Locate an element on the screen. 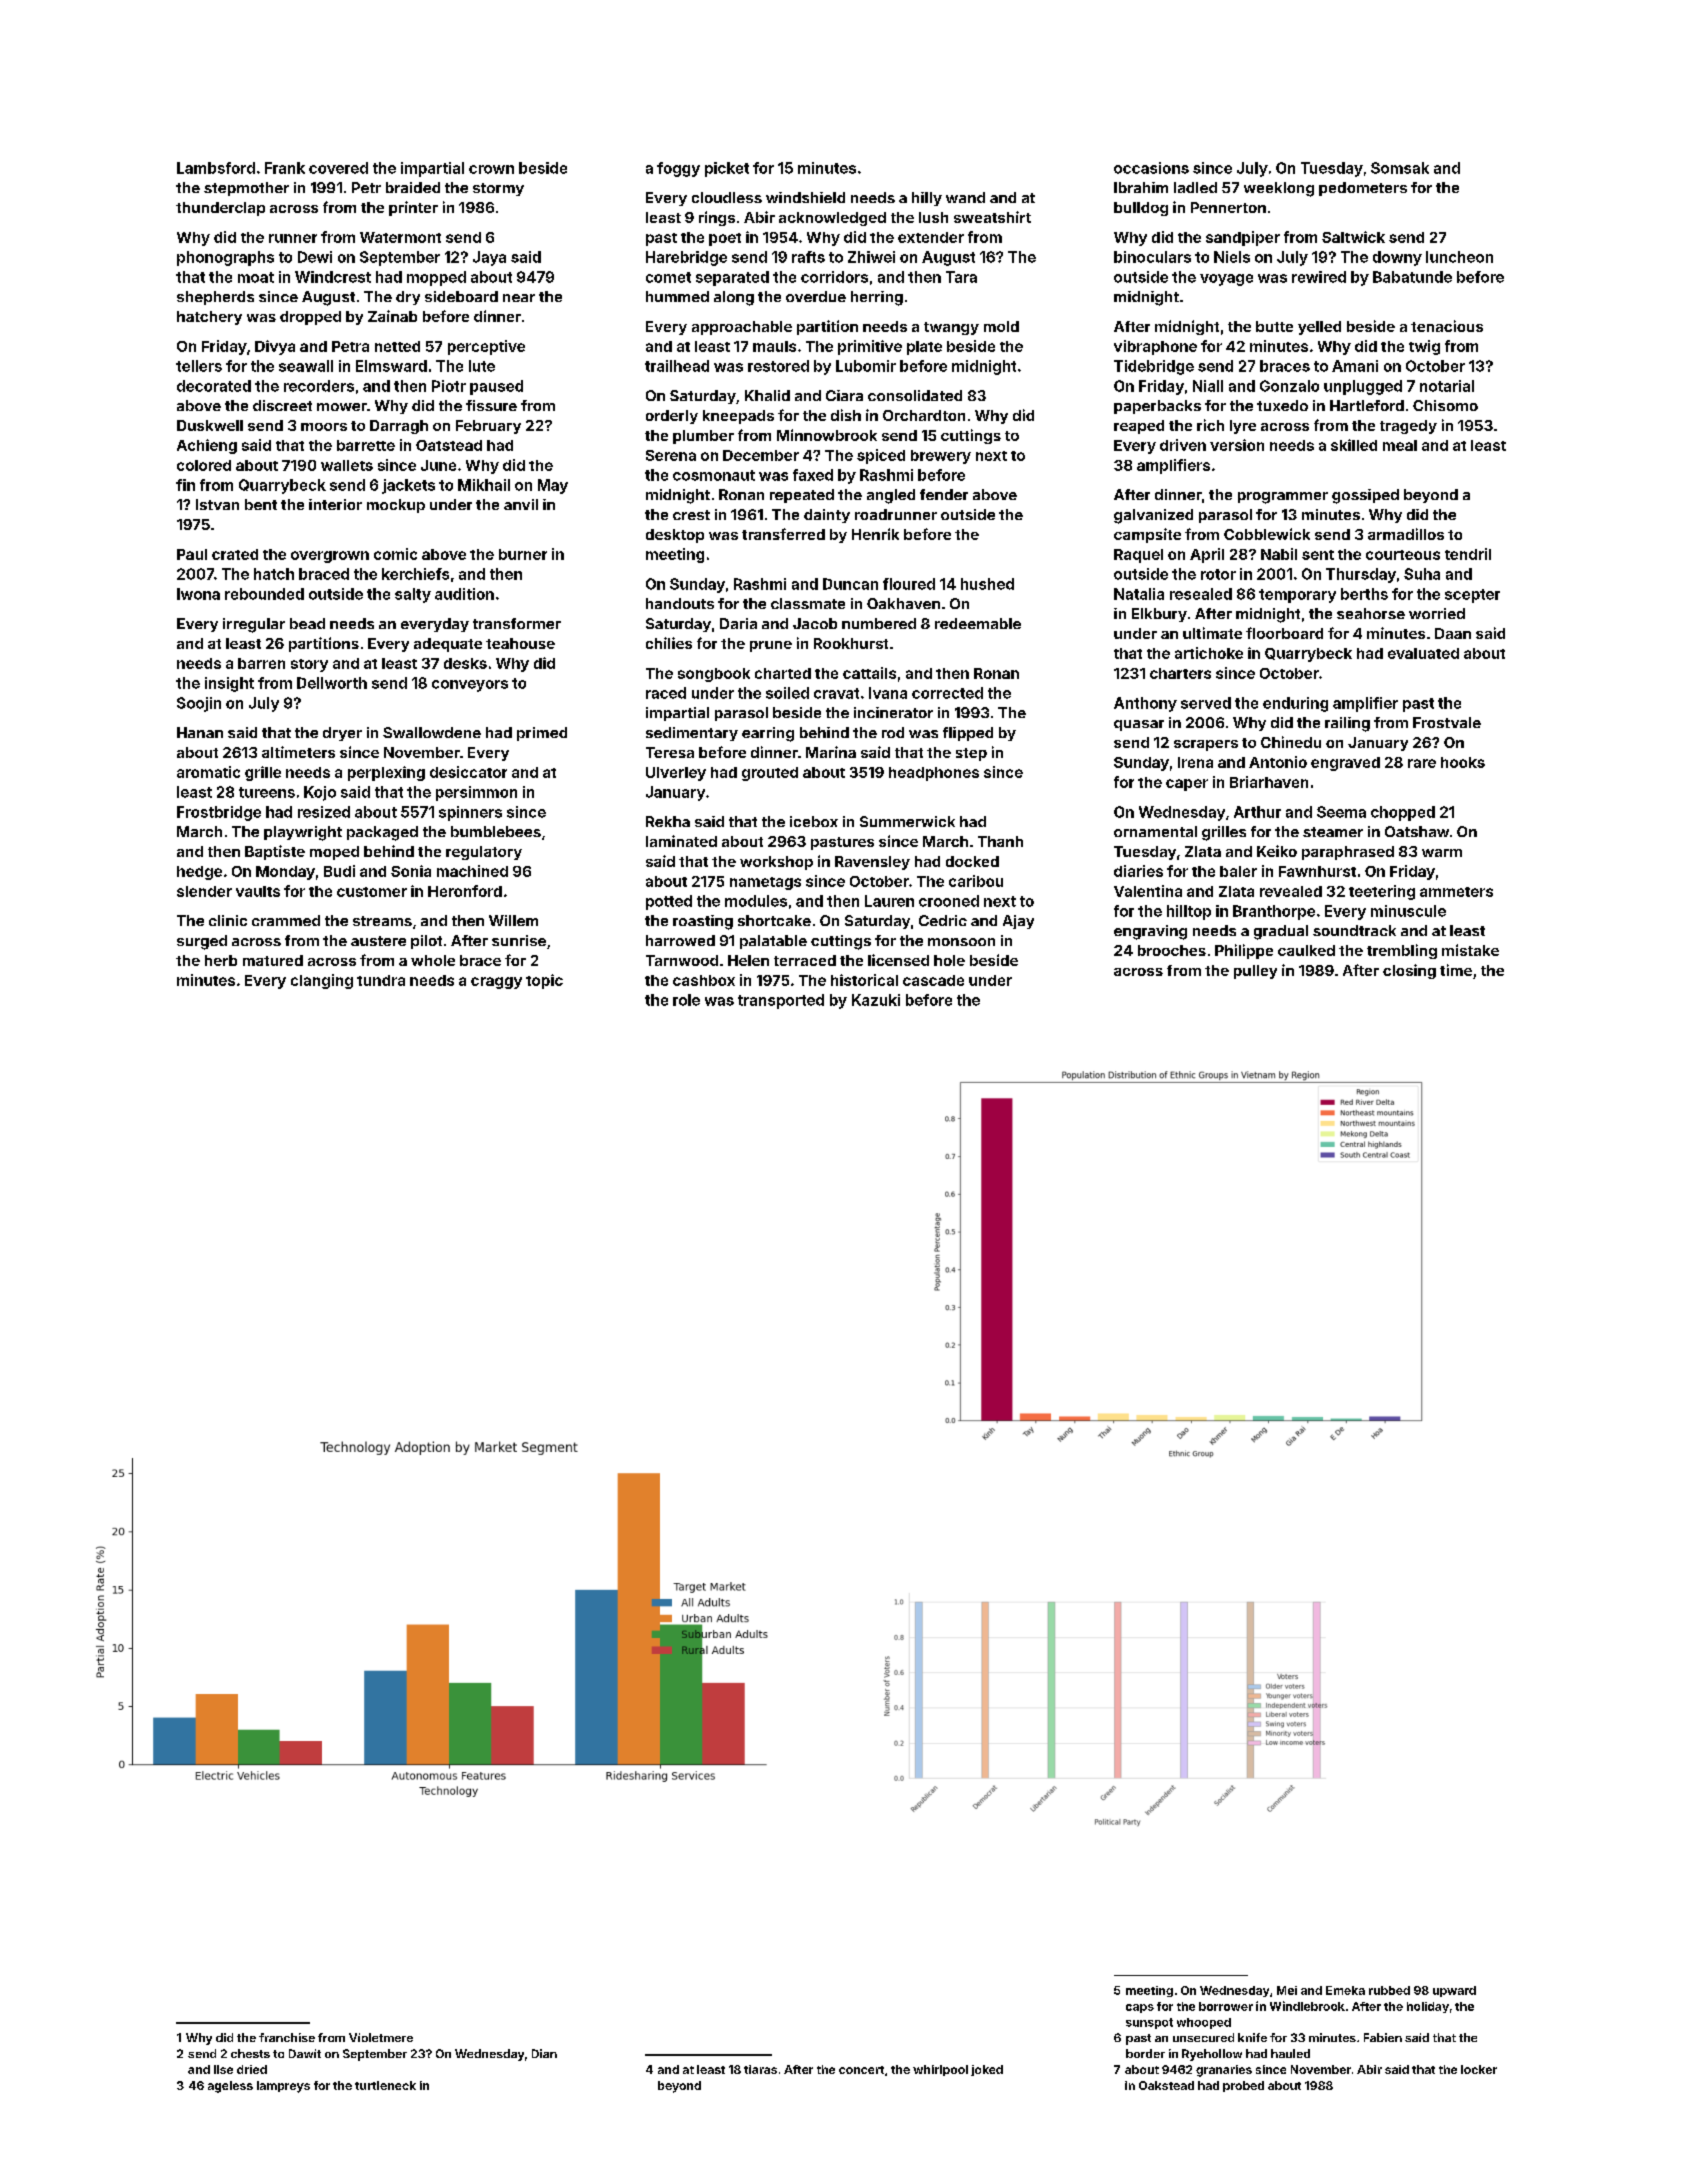 The height and width of the screenshot is (2178, 1683). franchise is located at coordinates (287, 2037).
